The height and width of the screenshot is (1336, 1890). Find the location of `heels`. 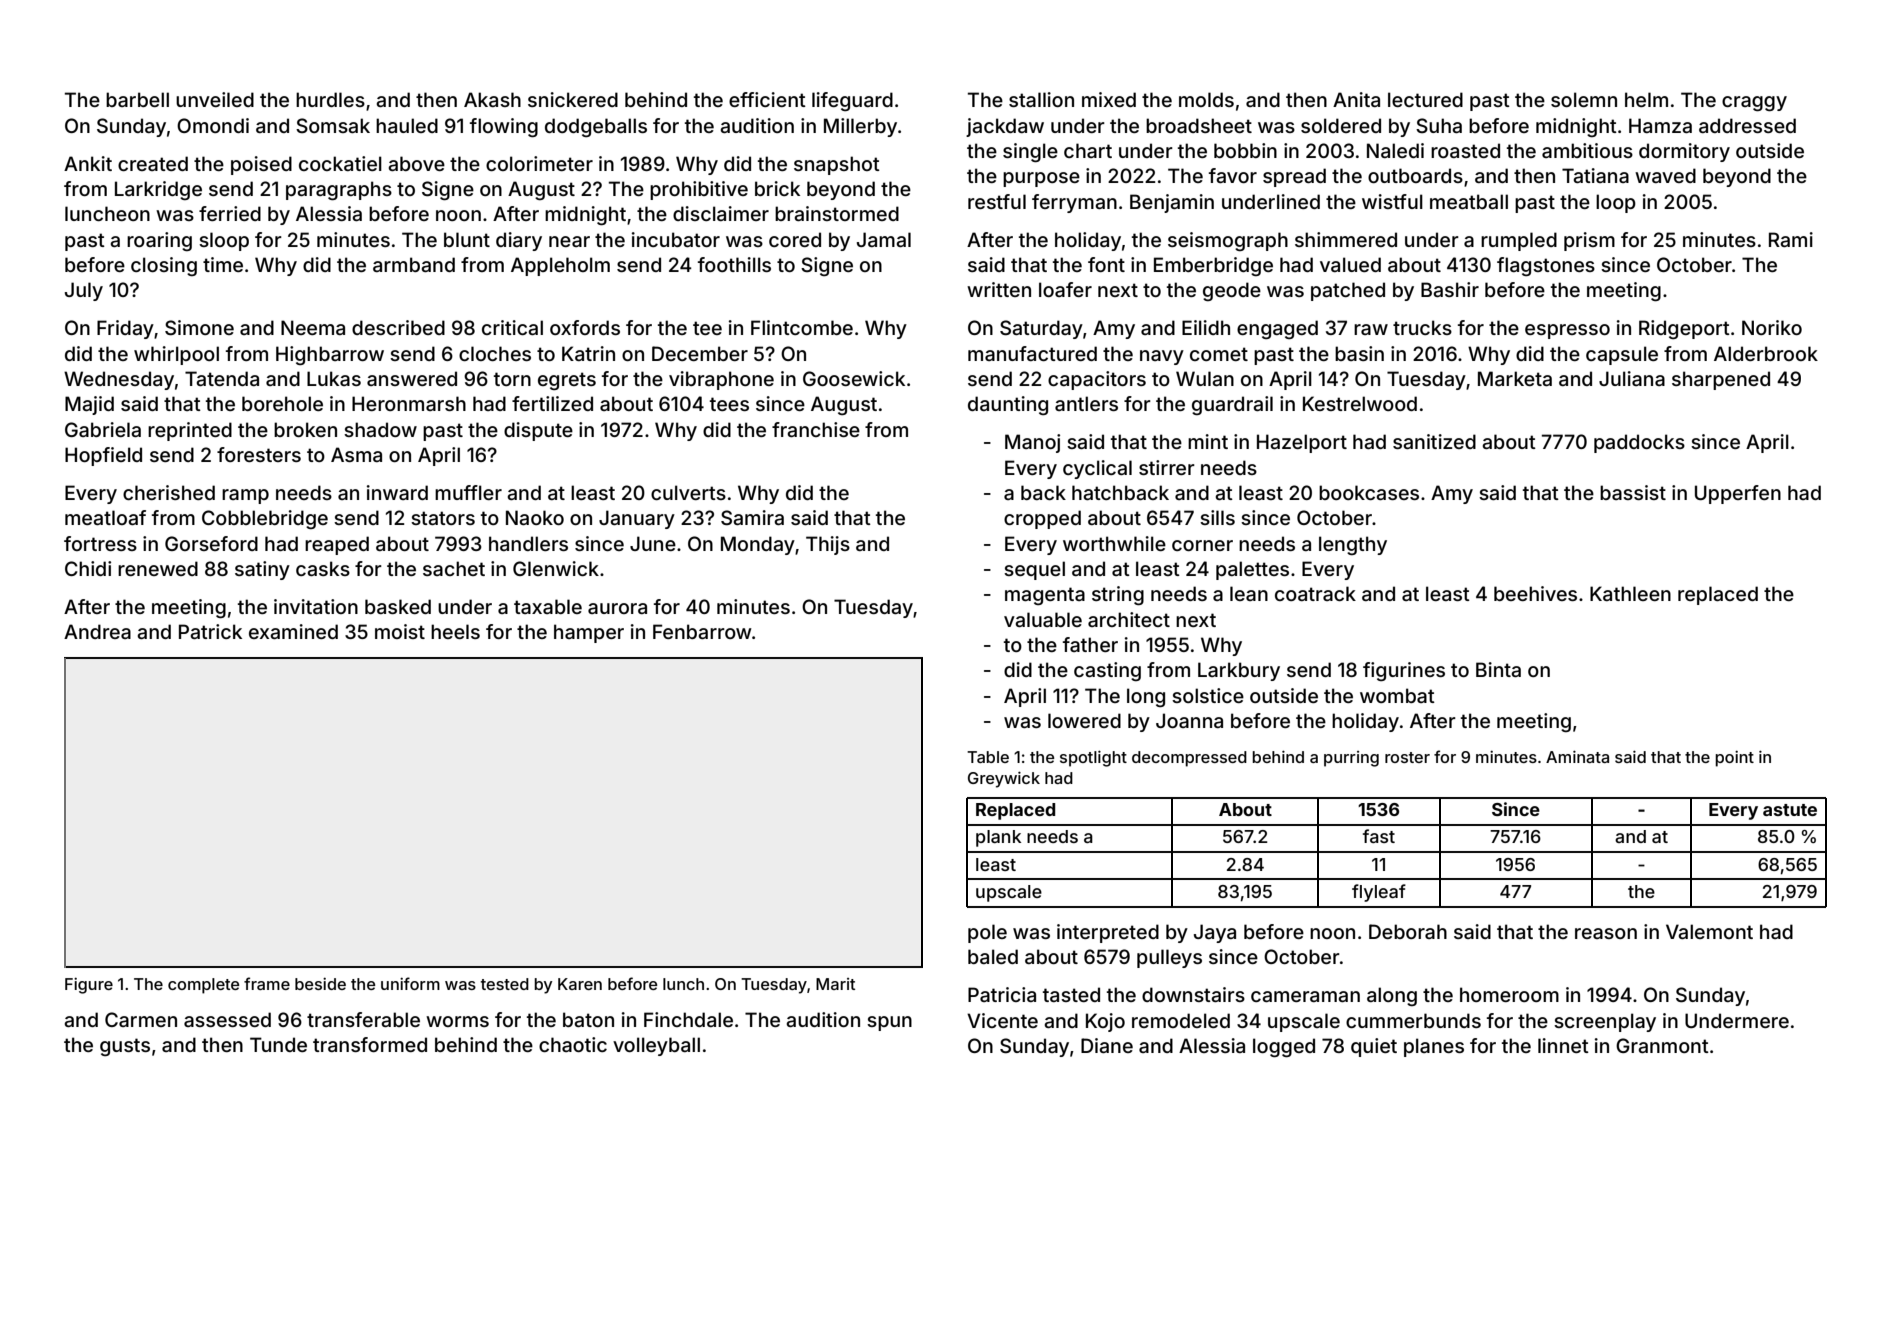

heels is located at coordinates (455, 631).
